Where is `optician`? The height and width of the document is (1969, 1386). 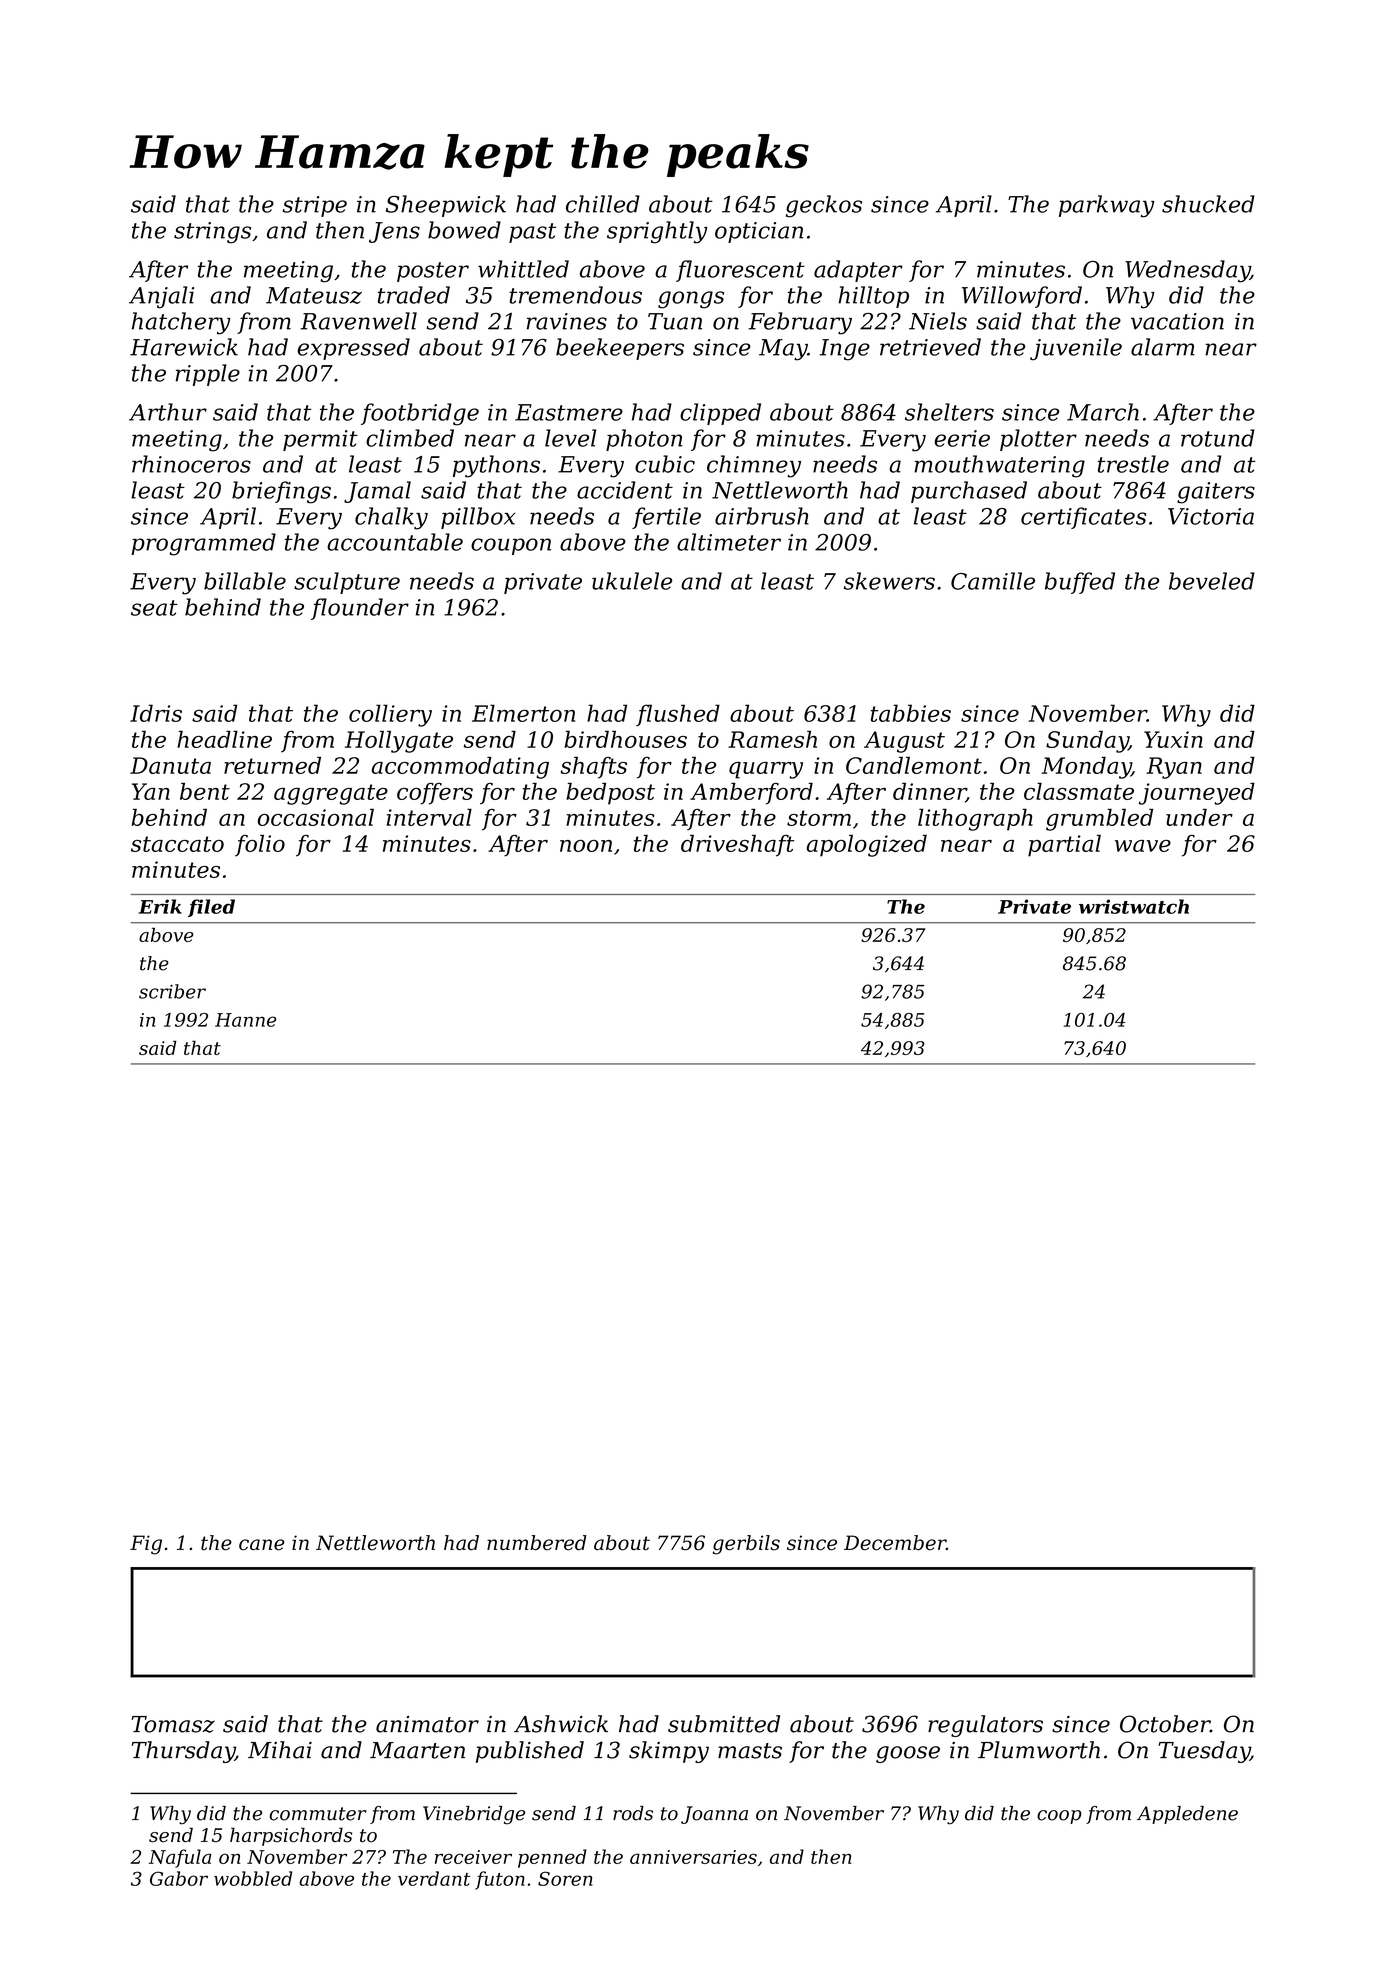 optician is located at coordinates (759, 232).
